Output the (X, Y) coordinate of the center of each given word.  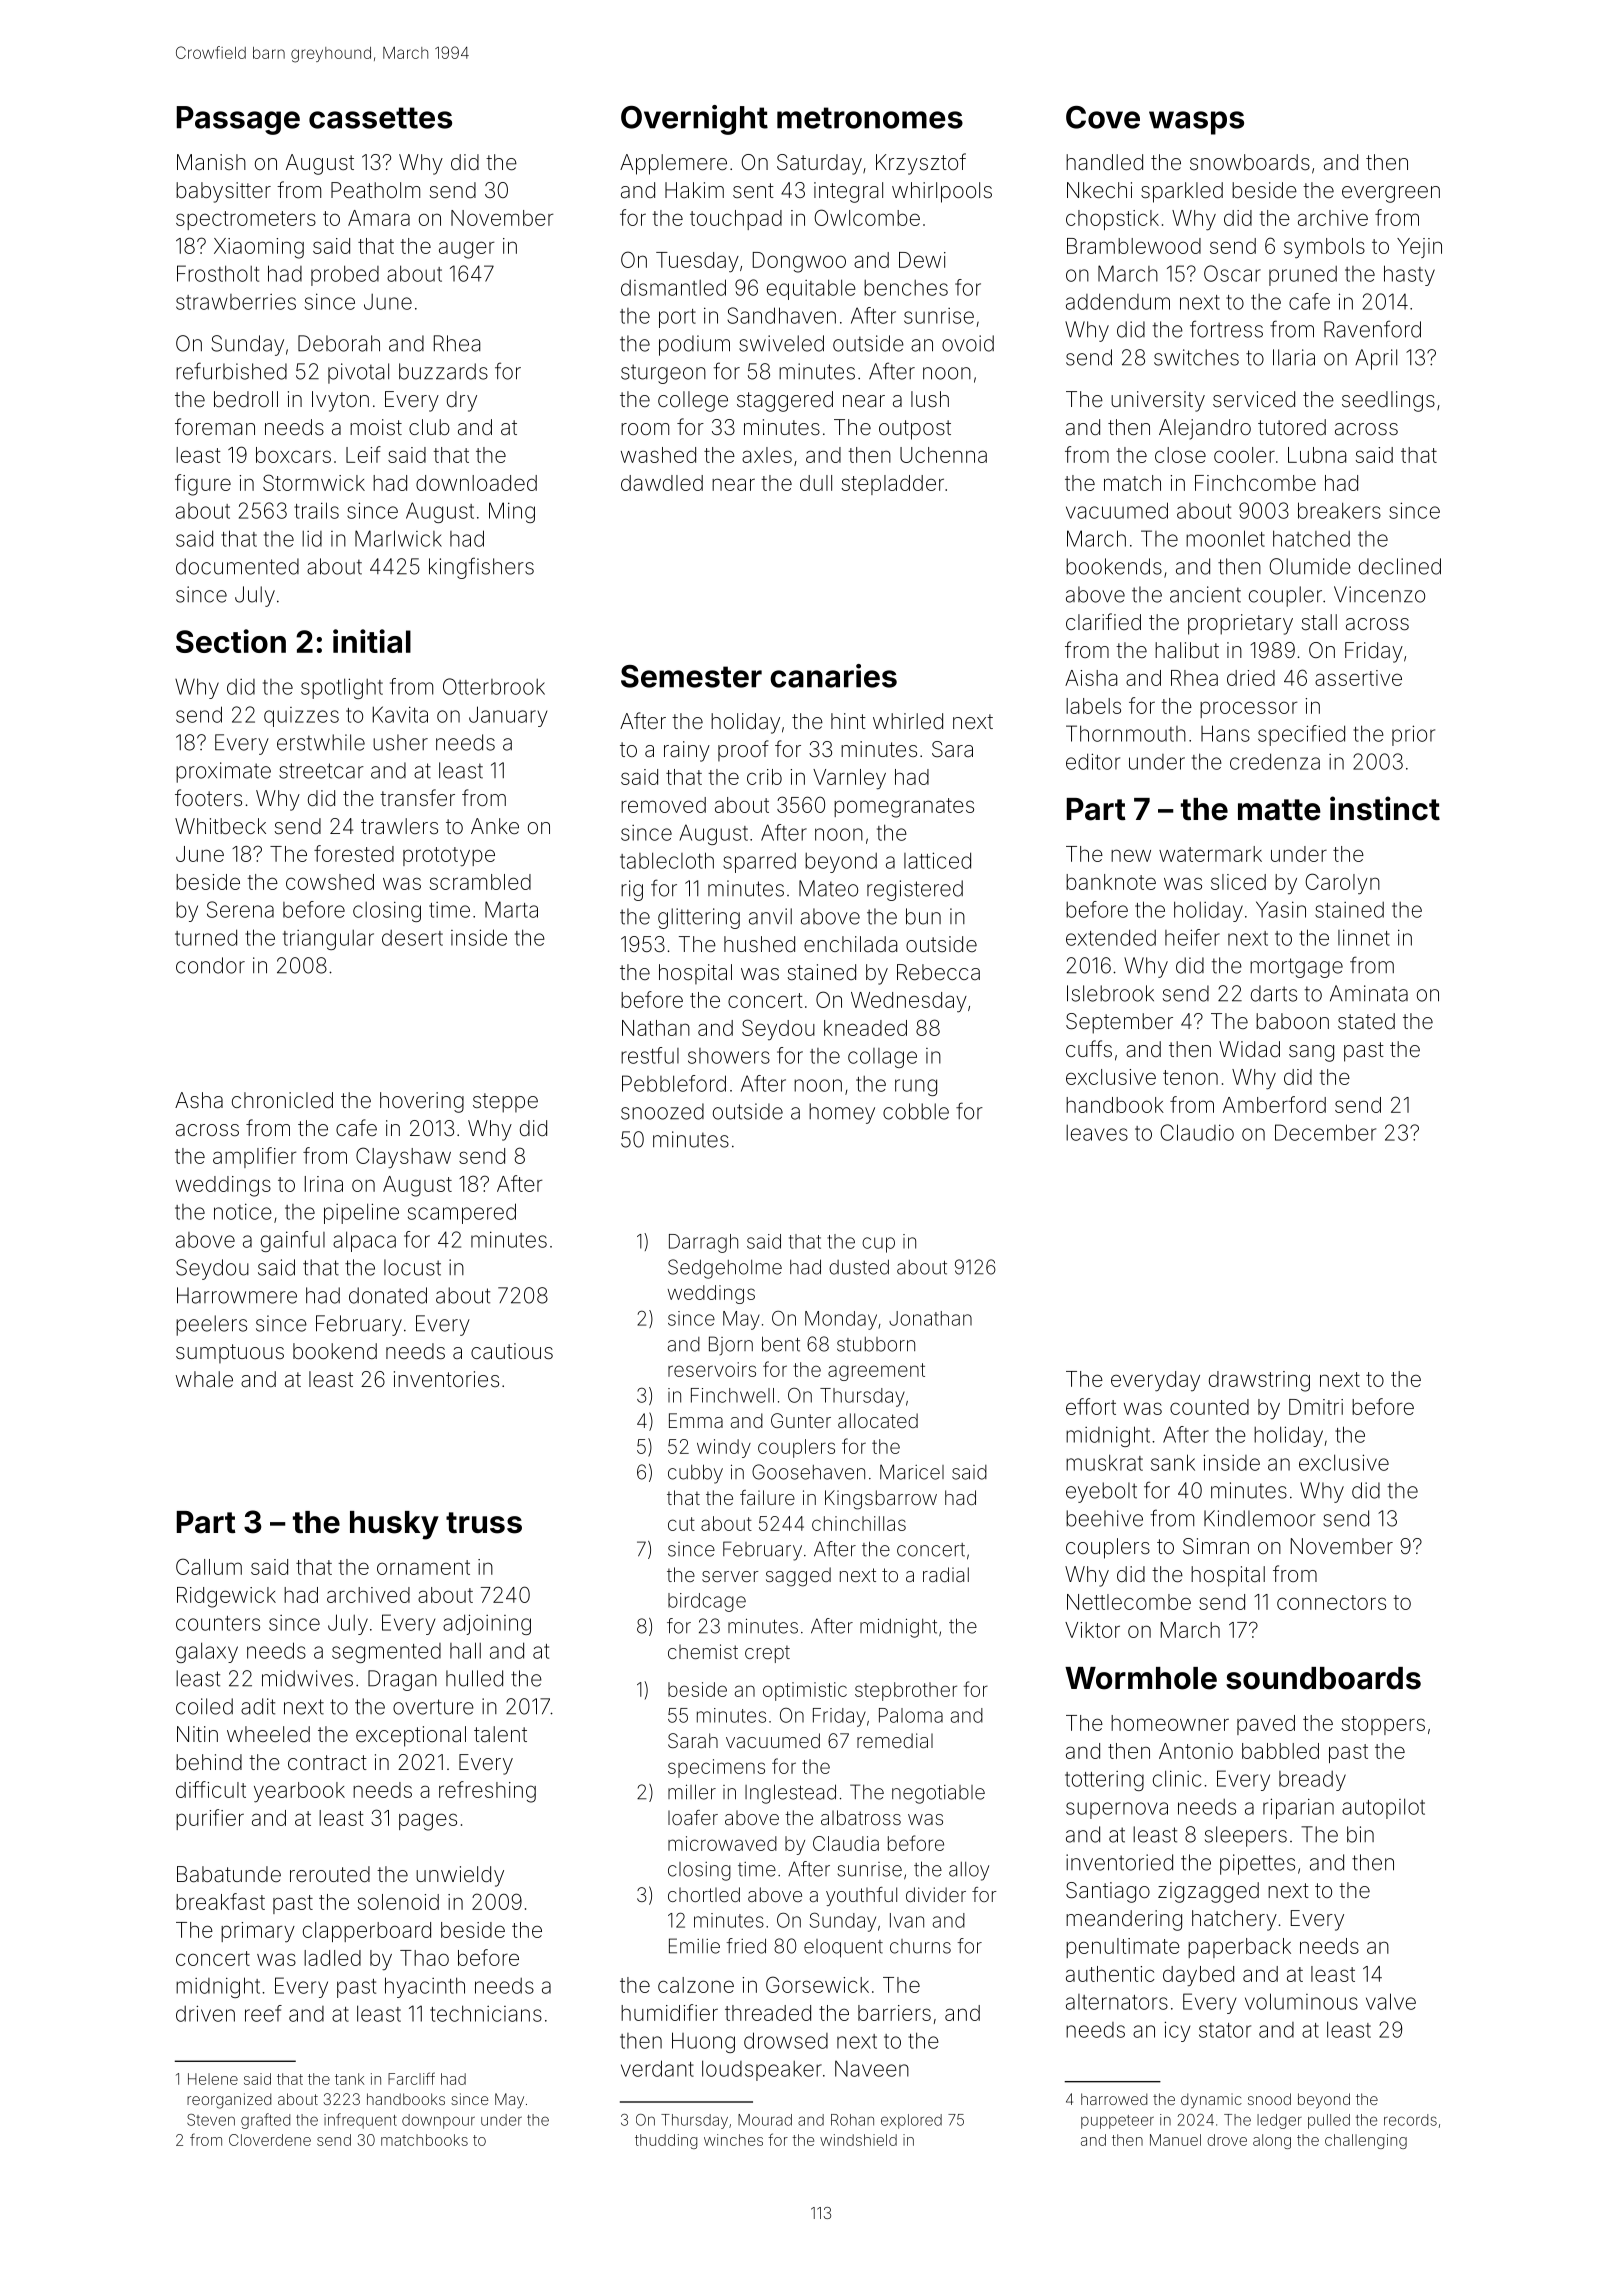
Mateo (828, 888)
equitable (811, 289)
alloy (969, 1871)
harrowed (1114, 2099)
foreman (215, 427)
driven (205, 2013)
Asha (199, 1100)
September (1119, 1023)
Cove (1103, 117)
